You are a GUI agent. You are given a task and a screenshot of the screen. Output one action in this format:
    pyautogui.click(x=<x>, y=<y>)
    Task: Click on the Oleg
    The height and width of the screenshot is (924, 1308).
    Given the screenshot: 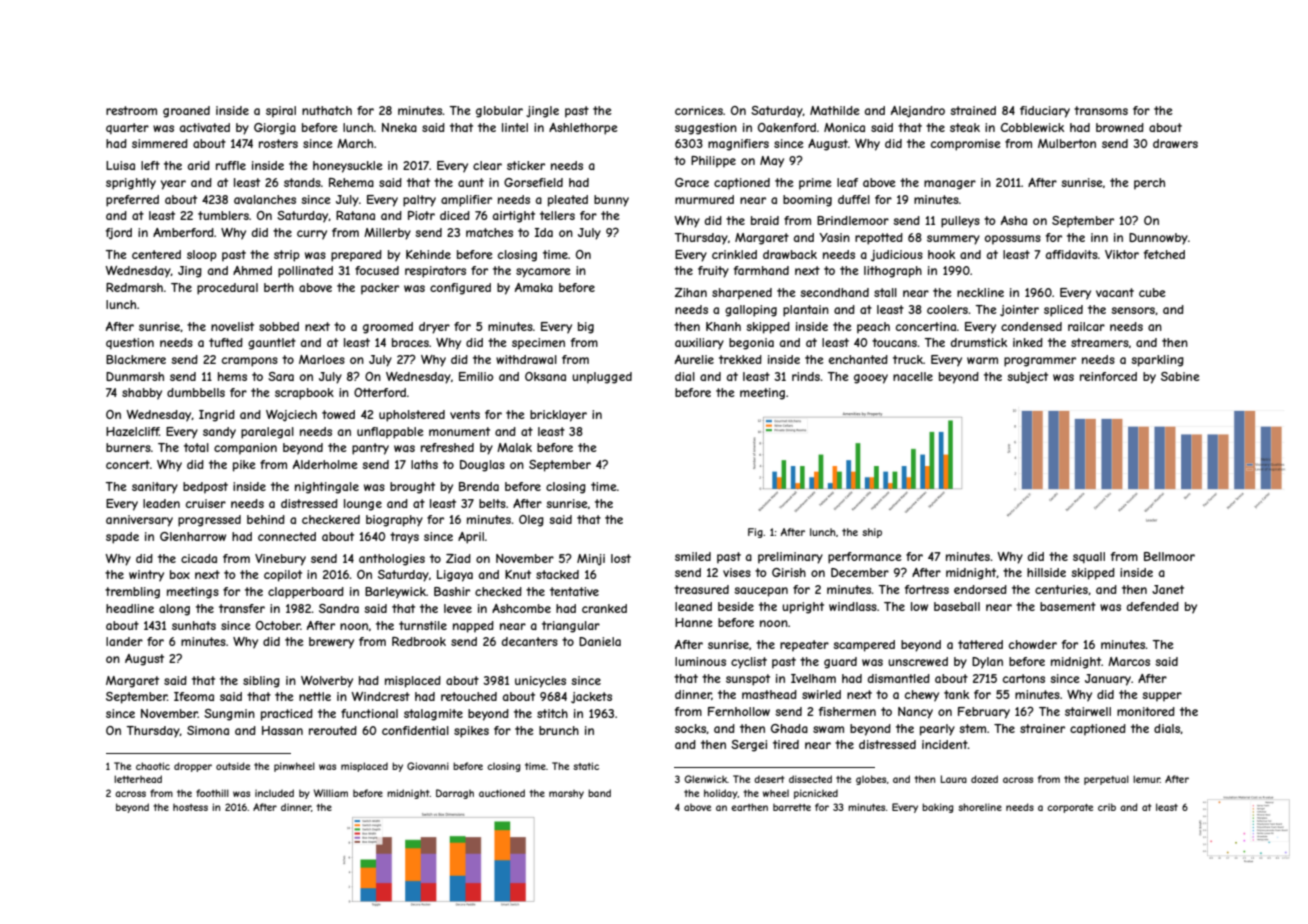 What is the action you would take?
    pyautogui.click(x=531, y=521)
